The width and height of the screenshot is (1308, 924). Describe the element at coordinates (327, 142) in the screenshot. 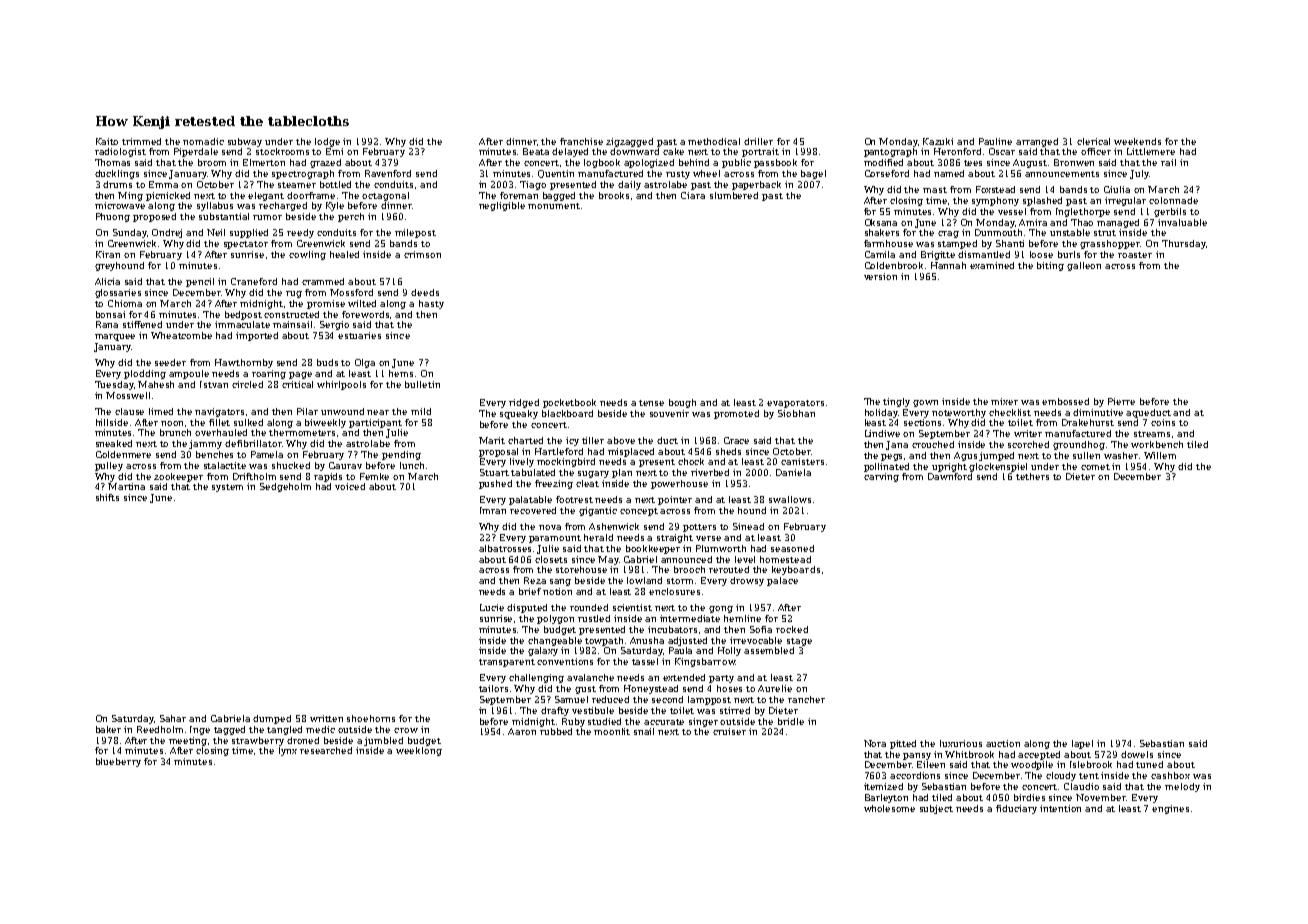

I see `lodge` at that location.
